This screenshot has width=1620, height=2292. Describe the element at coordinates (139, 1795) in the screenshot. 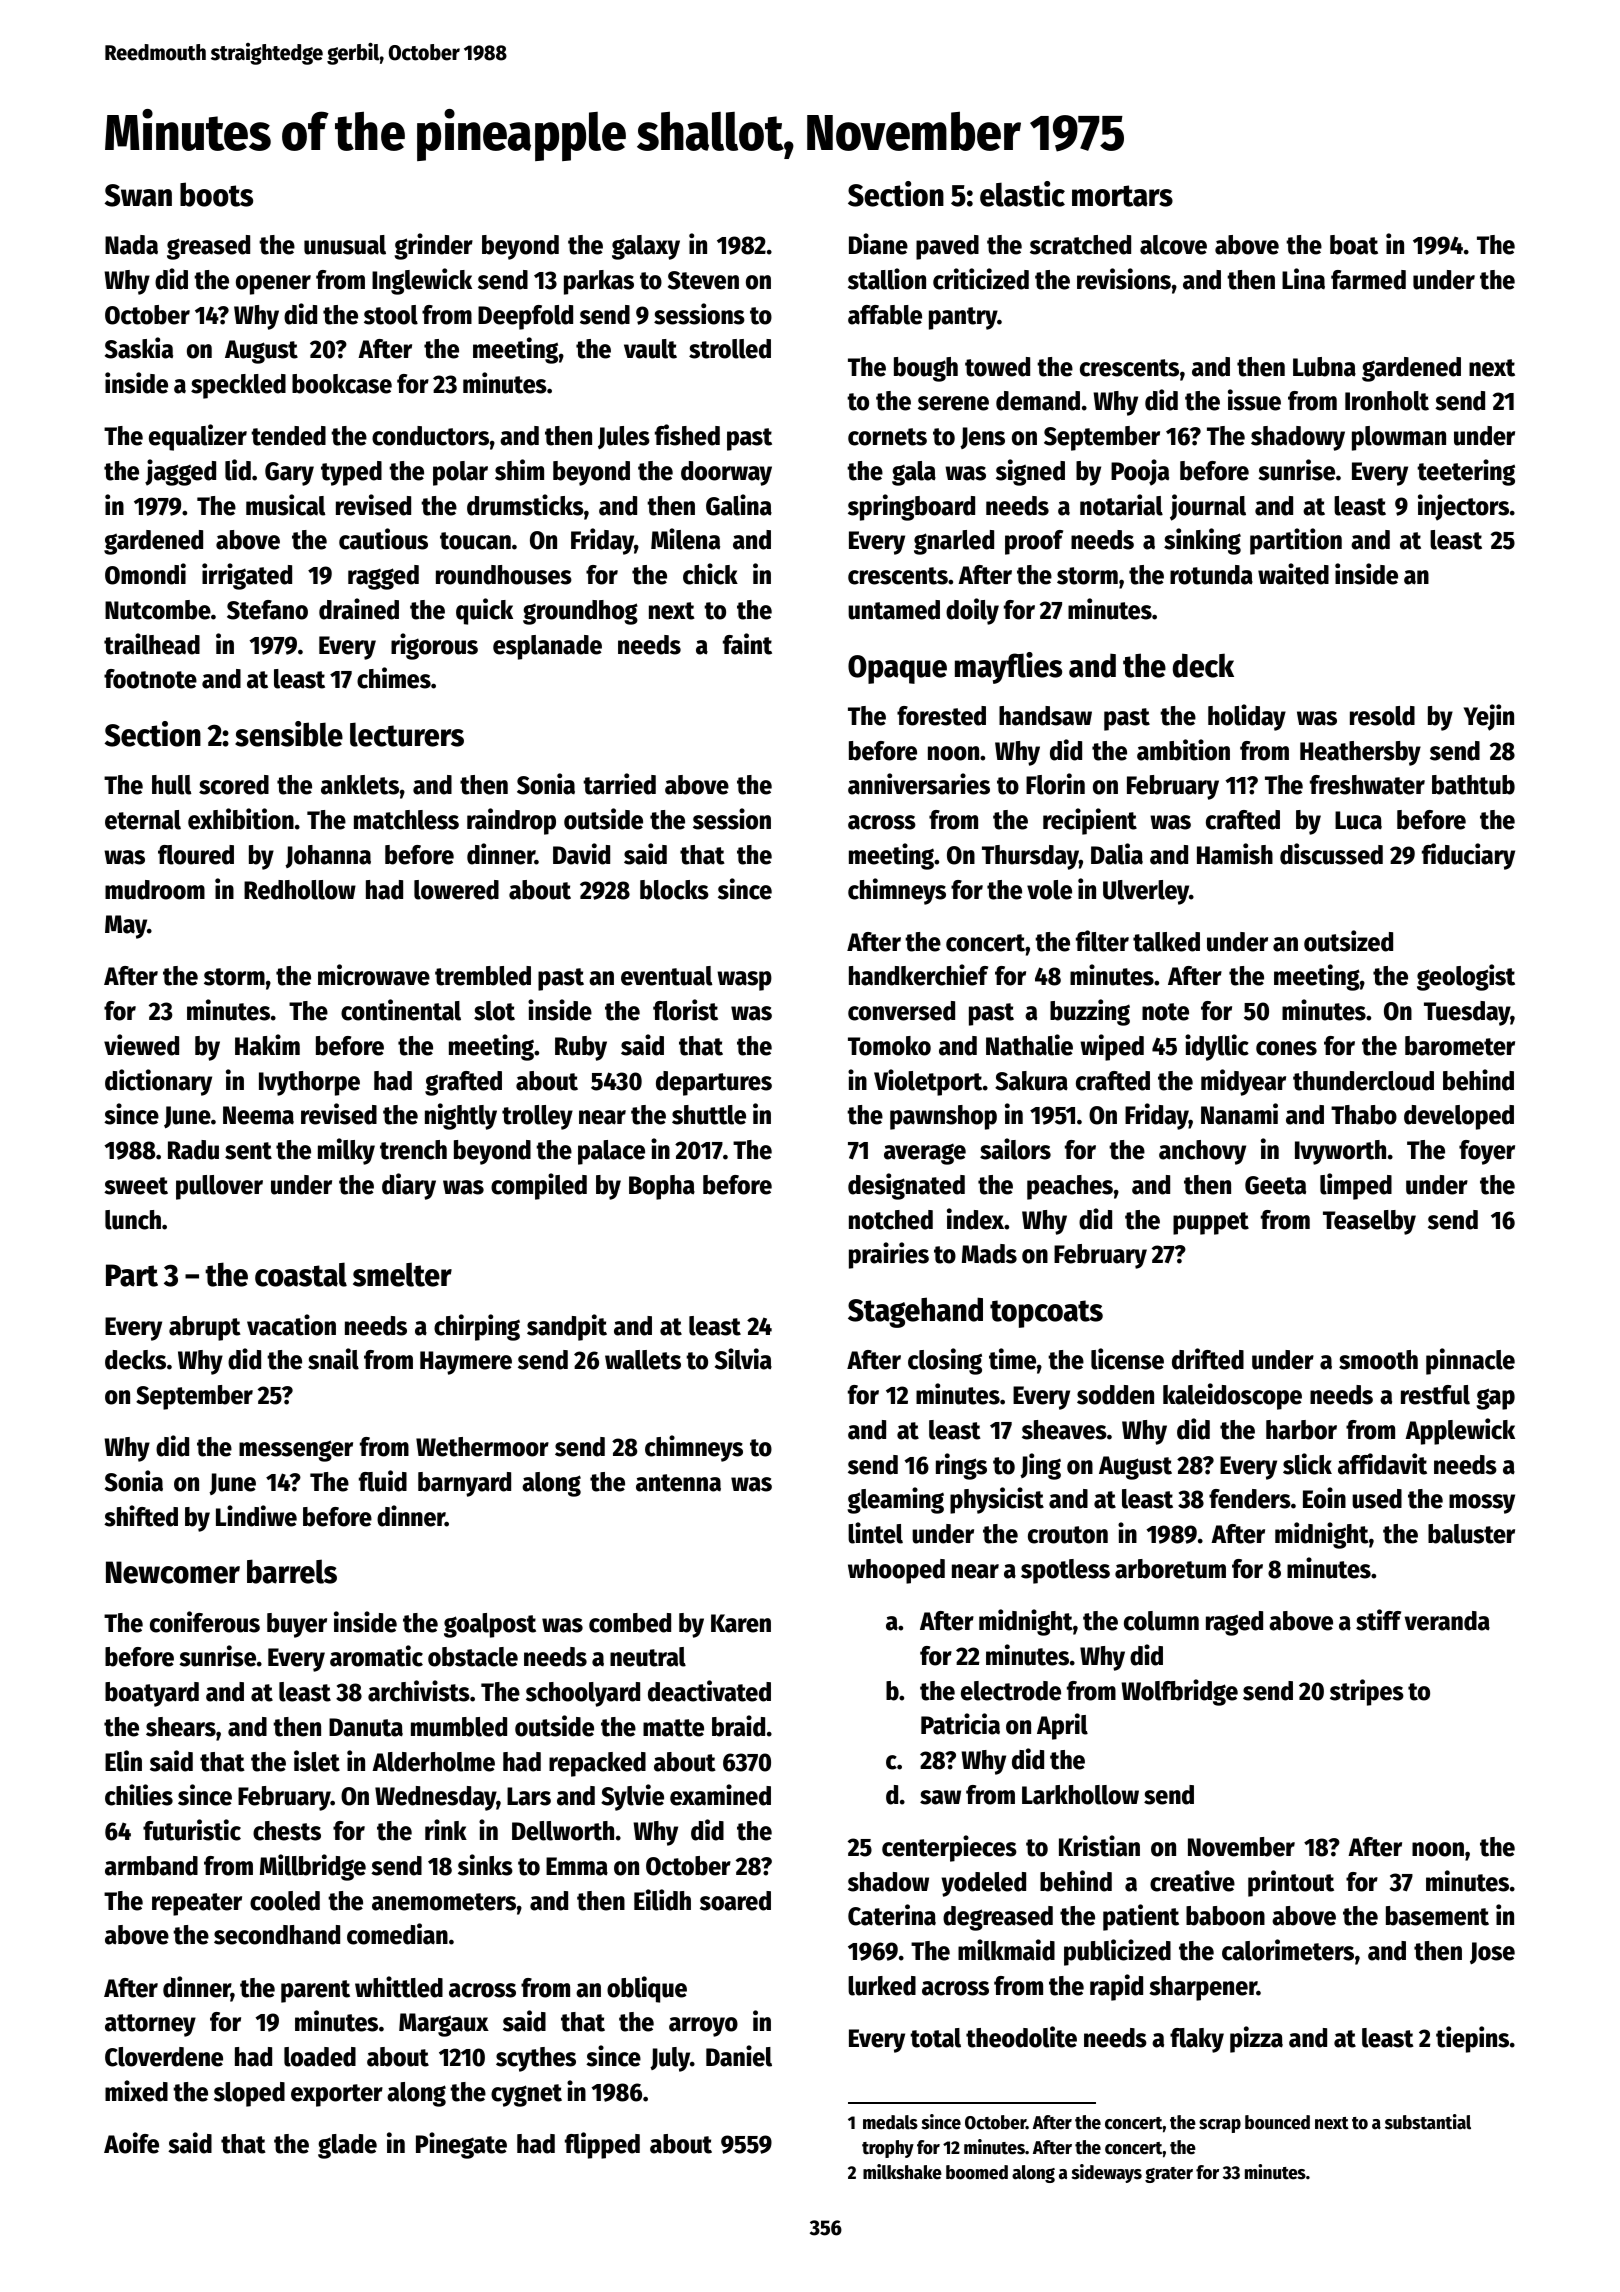

I see `chilies` at that location.
